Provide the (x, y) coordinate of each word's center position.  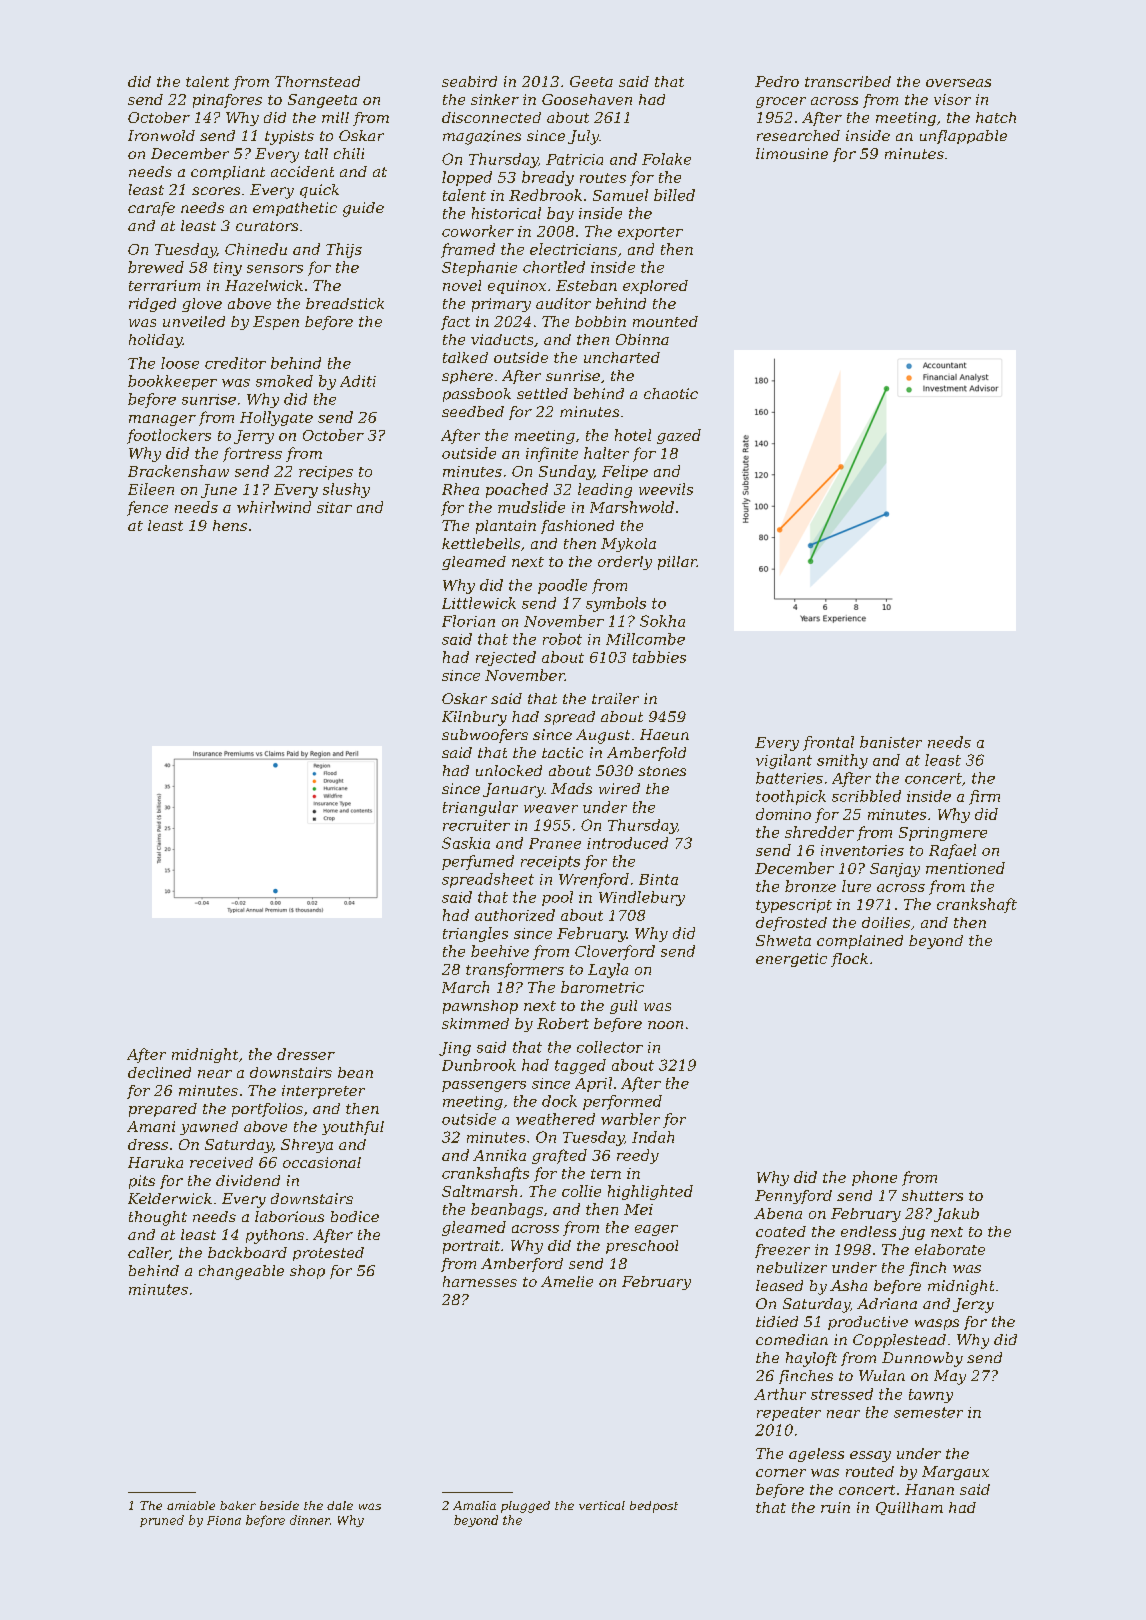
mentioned (965, 868)
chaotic (671, 393)
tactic (562, 752)
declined (159, 1072)
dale (340, 1505)
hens (230, 525)
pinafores (227, 101)
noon (665, 1025)
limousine (792, 153)
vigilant (784, 761)
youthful (353, 1128)
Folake (666, 159)
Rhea (460, 489)
